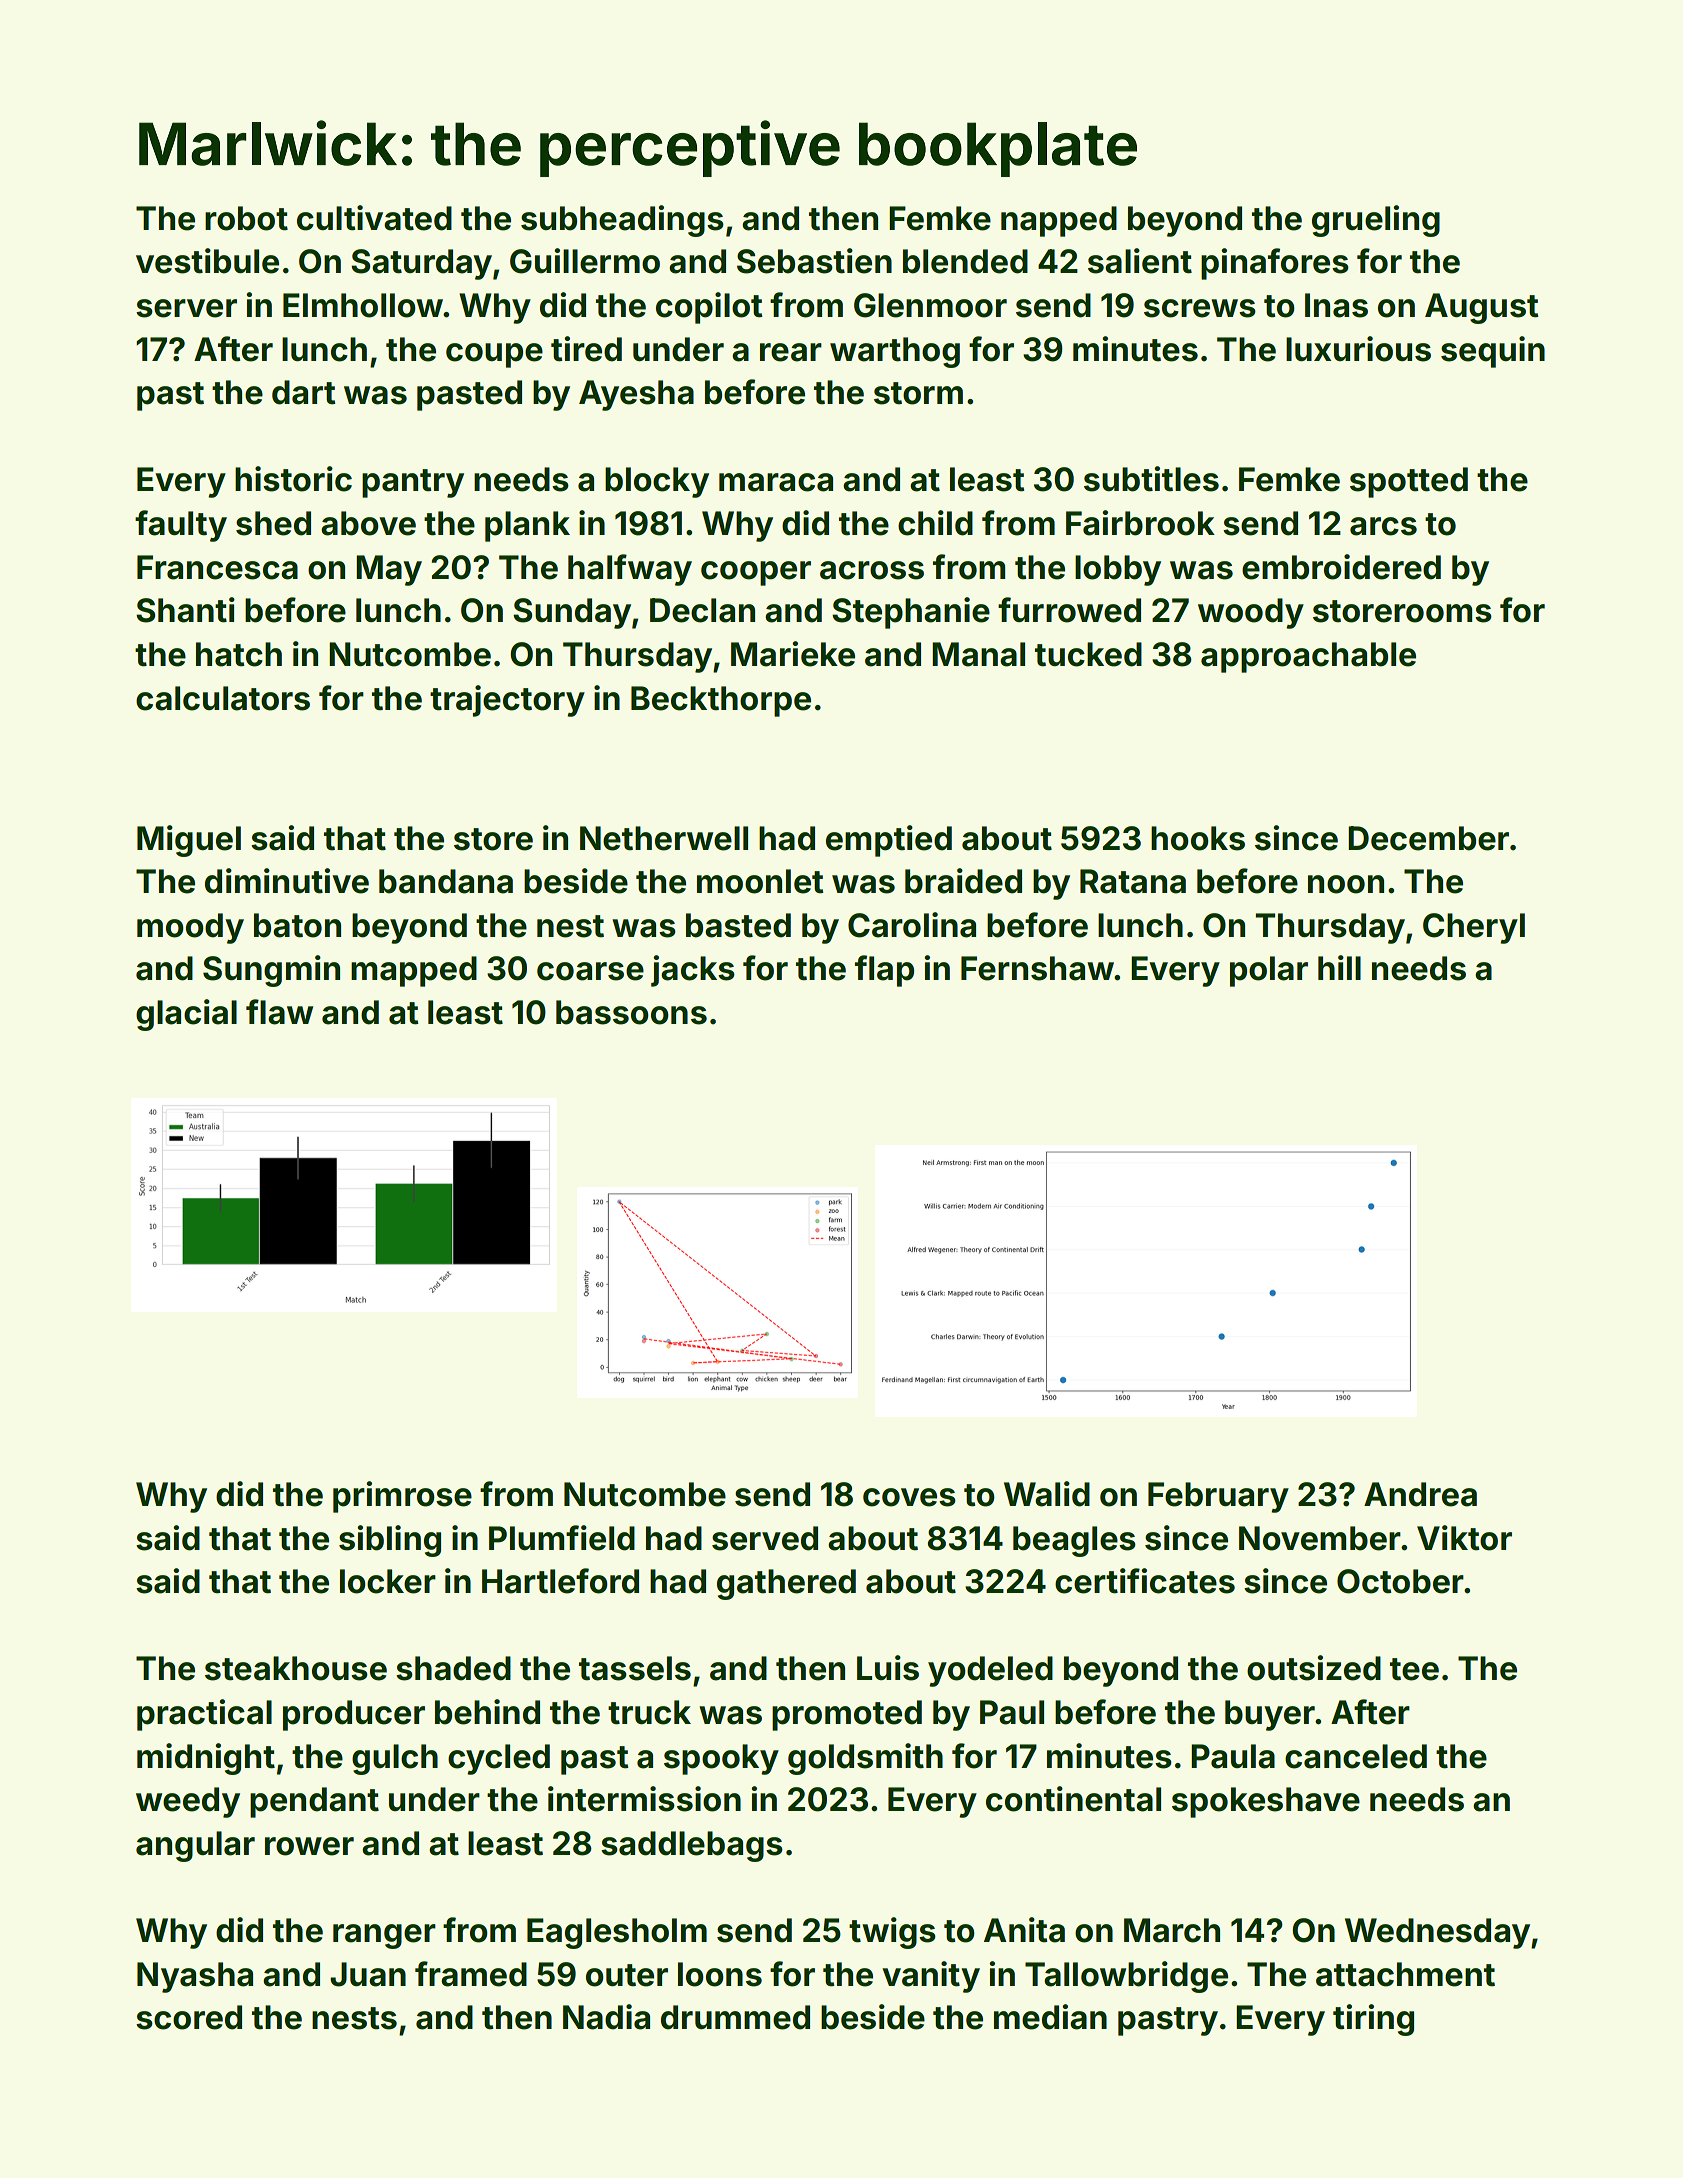 This image has height=2178, width=1683. What do you see at coordinates (195, 1977) in the image?
I see `Nyasha` at bounding box center [195, 1977].
